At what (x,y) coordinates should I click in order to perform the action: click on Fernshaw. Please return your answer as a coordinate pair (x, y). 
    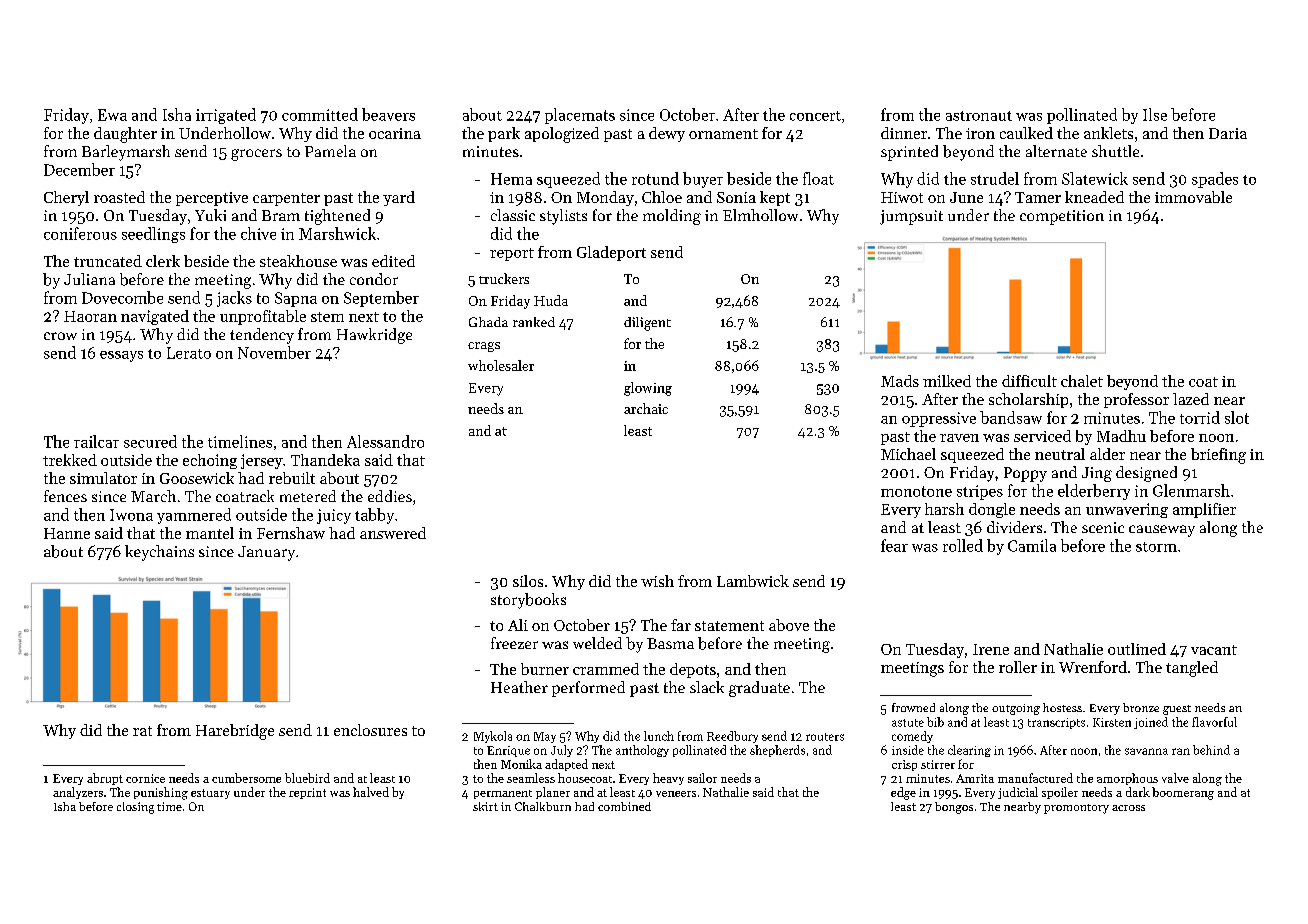
    Looking at the image, I should click on (291, 533).
